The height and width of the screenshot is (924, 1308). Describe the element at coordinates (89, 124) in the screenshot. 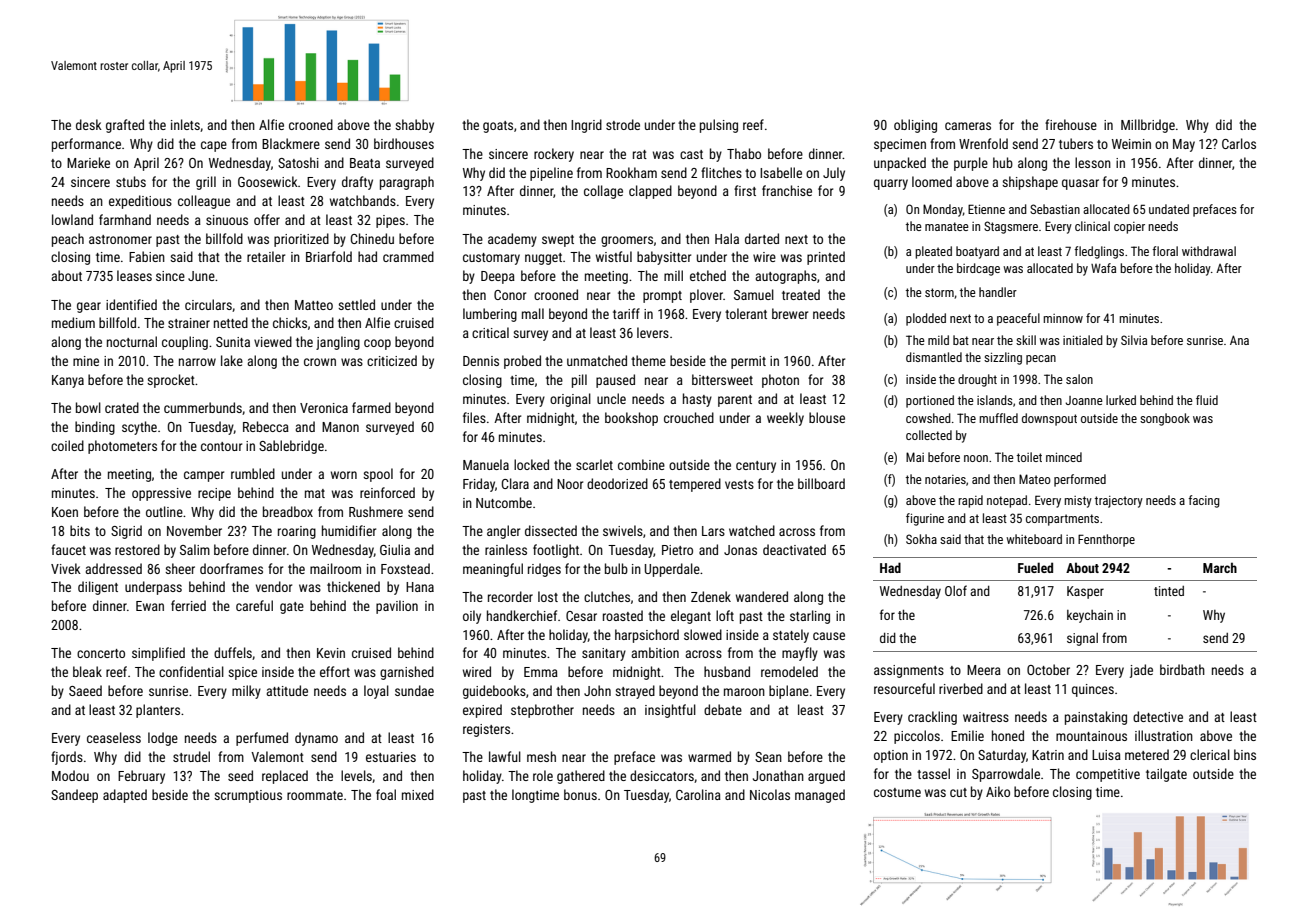

I see `desk` at that location.
